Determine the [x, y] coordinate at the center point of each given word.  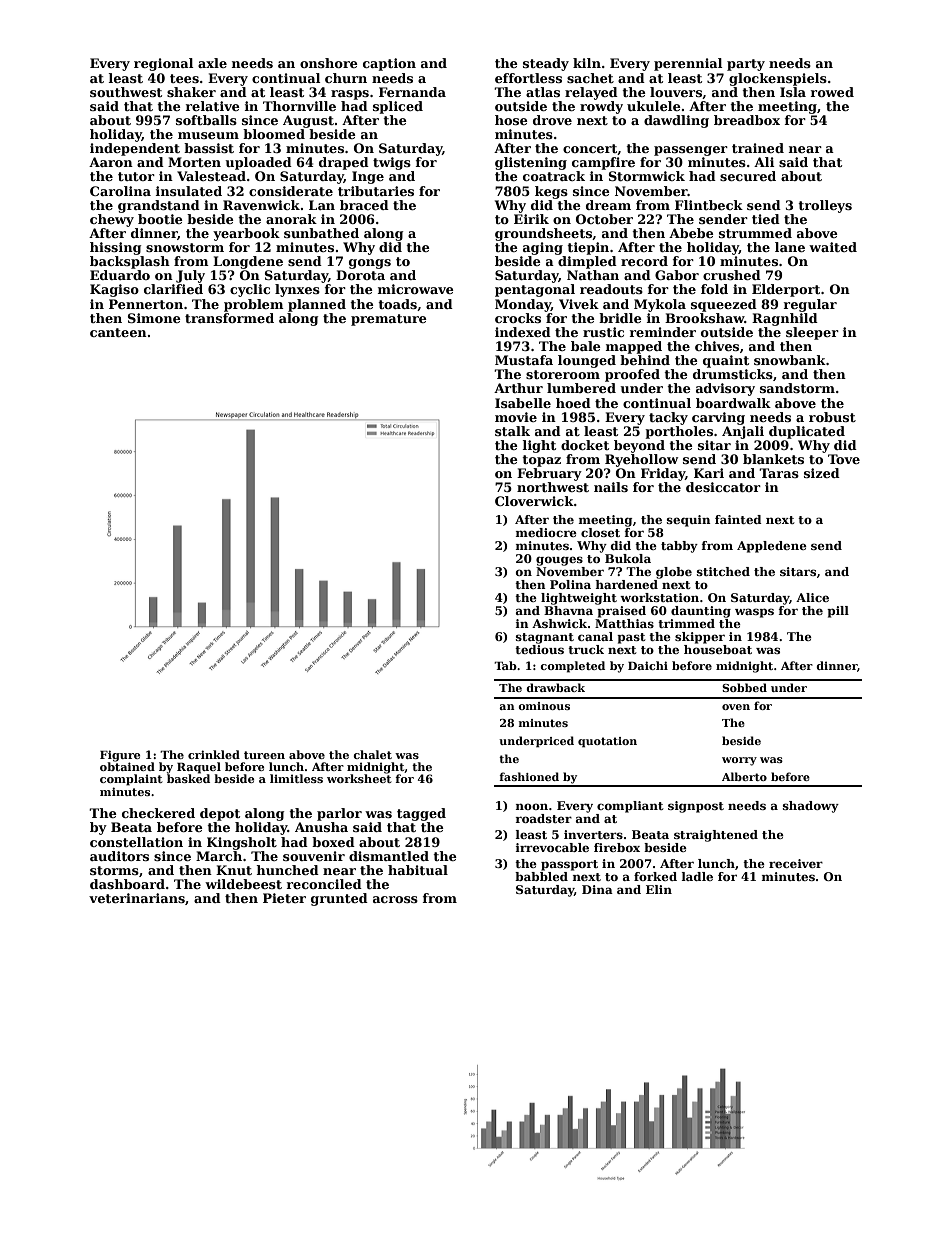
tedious [539, 649]
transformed [229, 318]
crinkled [214, 754]
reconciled [324, 884]
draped [344, 163]
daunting [701, 612]
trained [758, 148]
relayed [591, 93]
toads [397, 304]
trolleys [825, 206]
